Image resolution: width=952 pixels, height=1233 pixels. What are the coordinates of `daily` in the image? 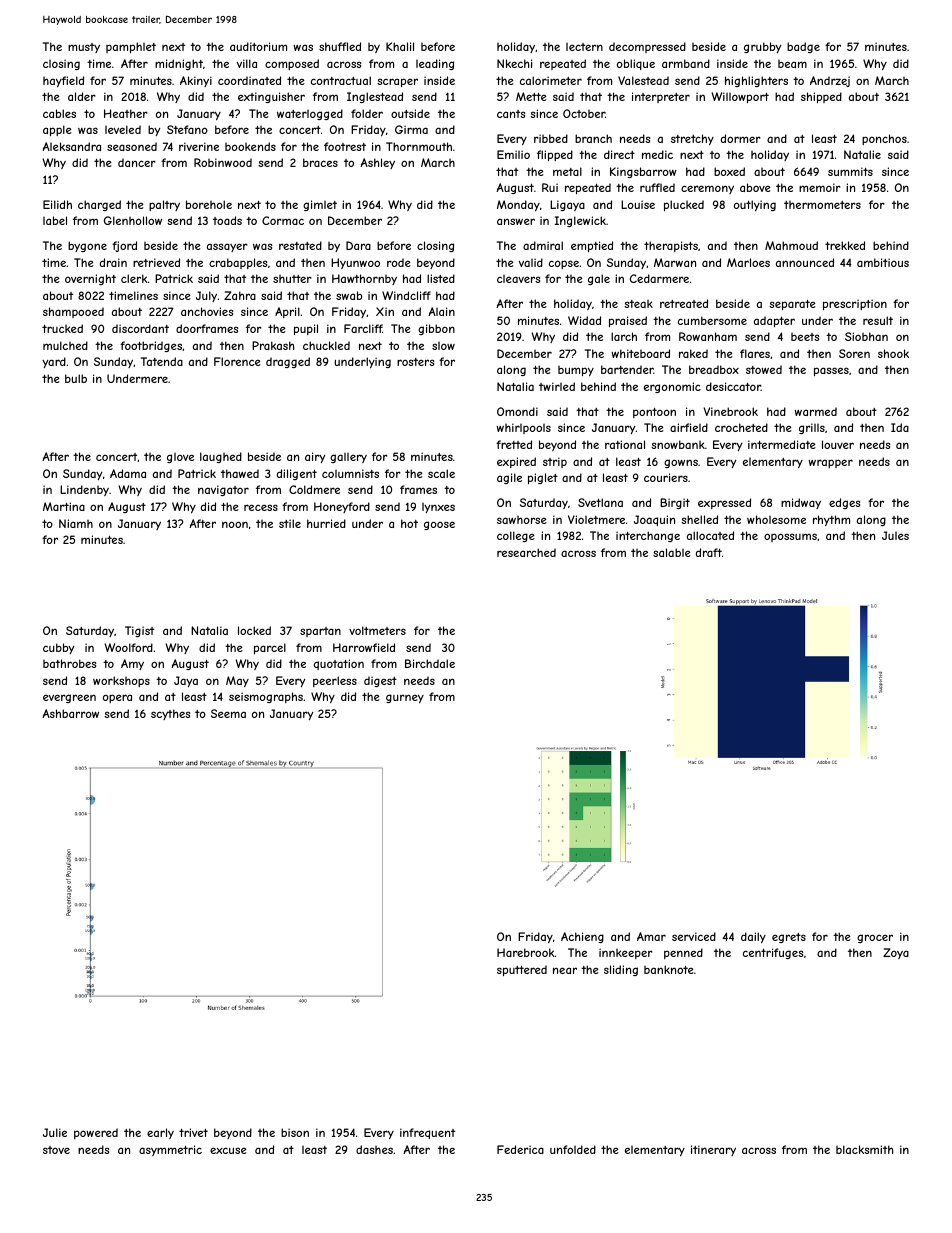 It's located at (753, 938).
